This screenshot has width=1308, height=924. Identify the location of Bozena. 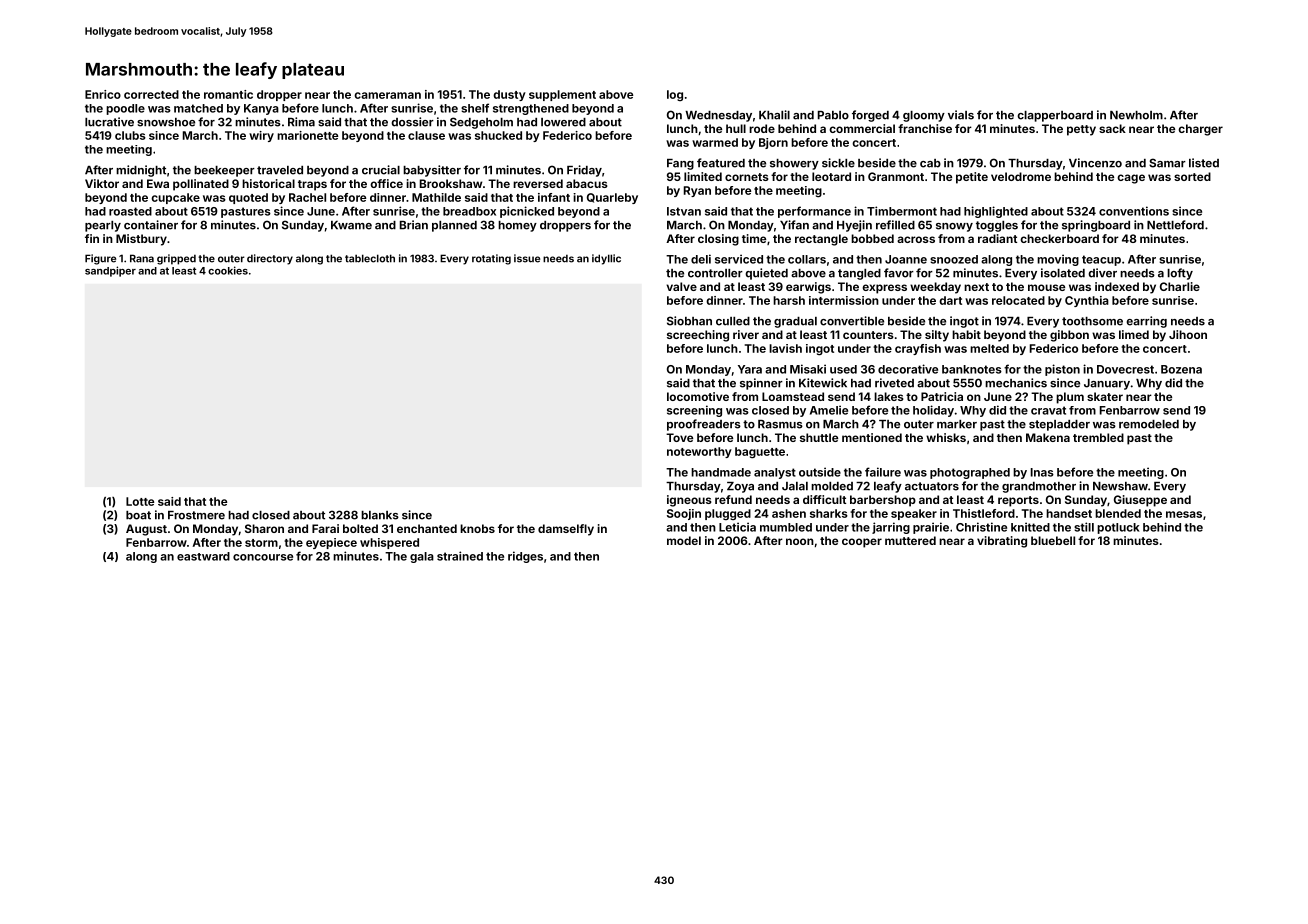
(1181, 369).
